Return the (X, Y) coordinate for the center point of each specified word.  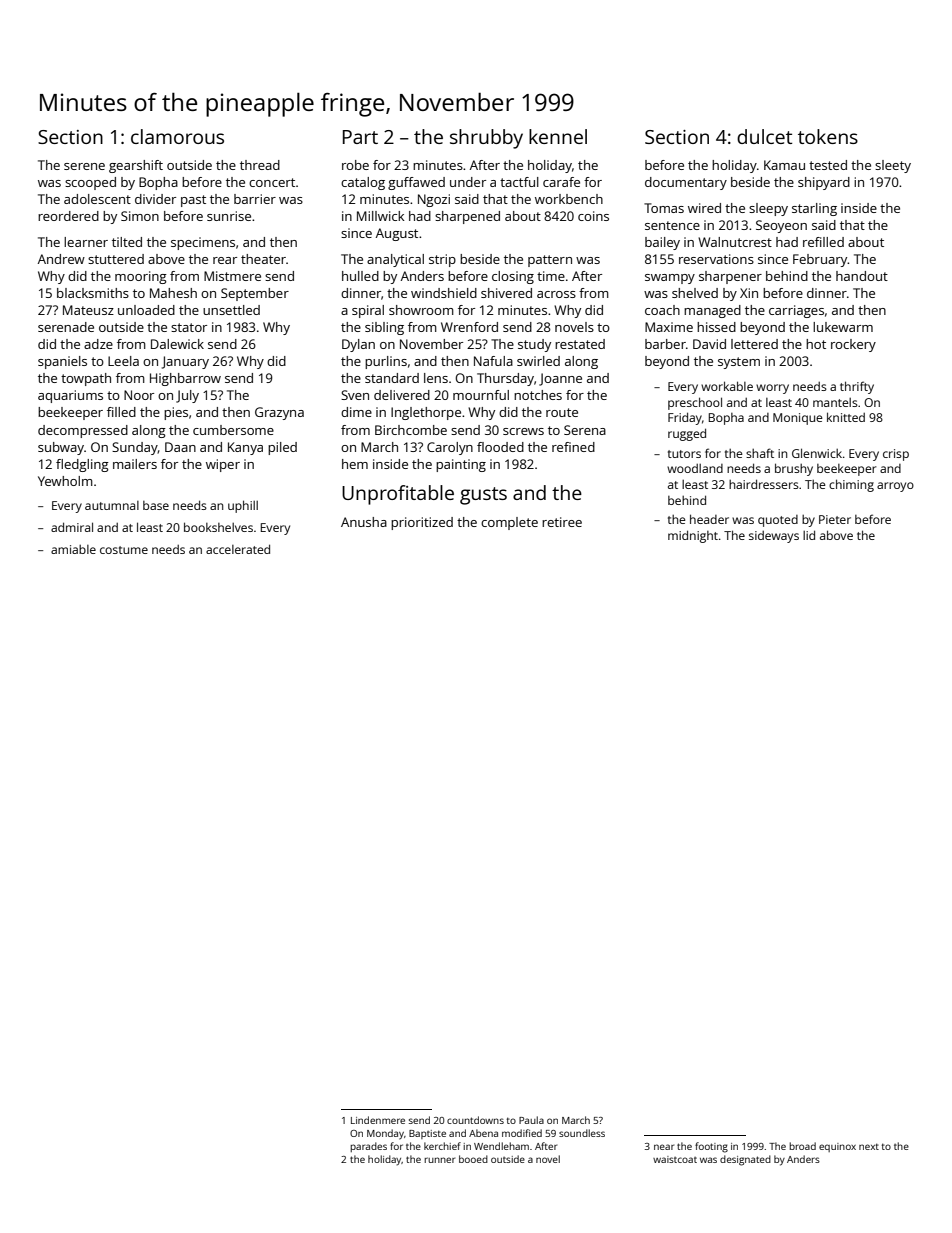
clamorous (177, 136)
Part (360, 137)
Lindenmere (378, 1120)
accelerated (238, 549)
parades (368, 1147)
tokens (828, 136)
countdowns (475, 1120)
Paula (531, 1120)
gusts (483, 496)
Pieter (835, 519)
